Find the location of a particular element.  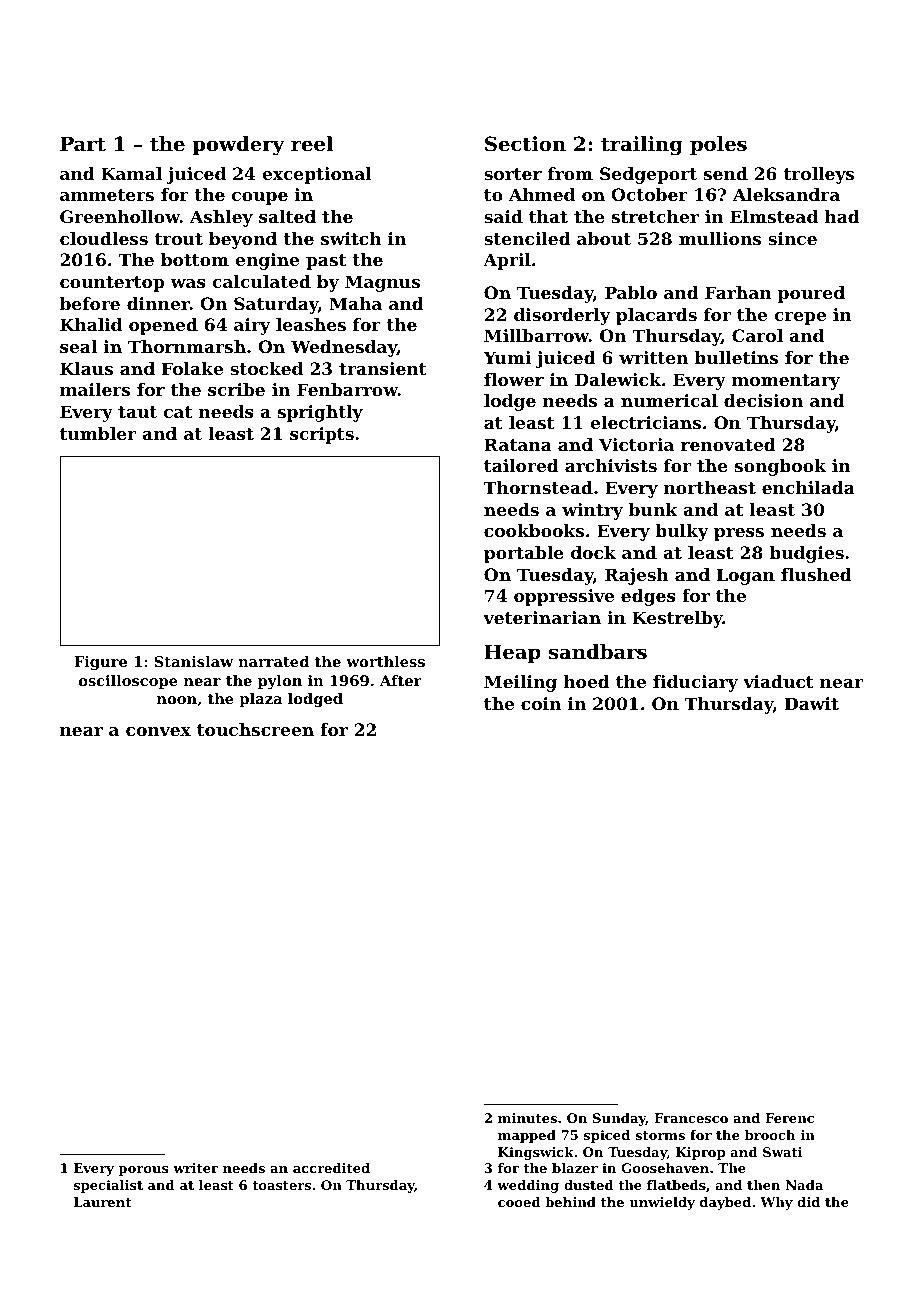

trolleys is located at coordinates (819, 175).
